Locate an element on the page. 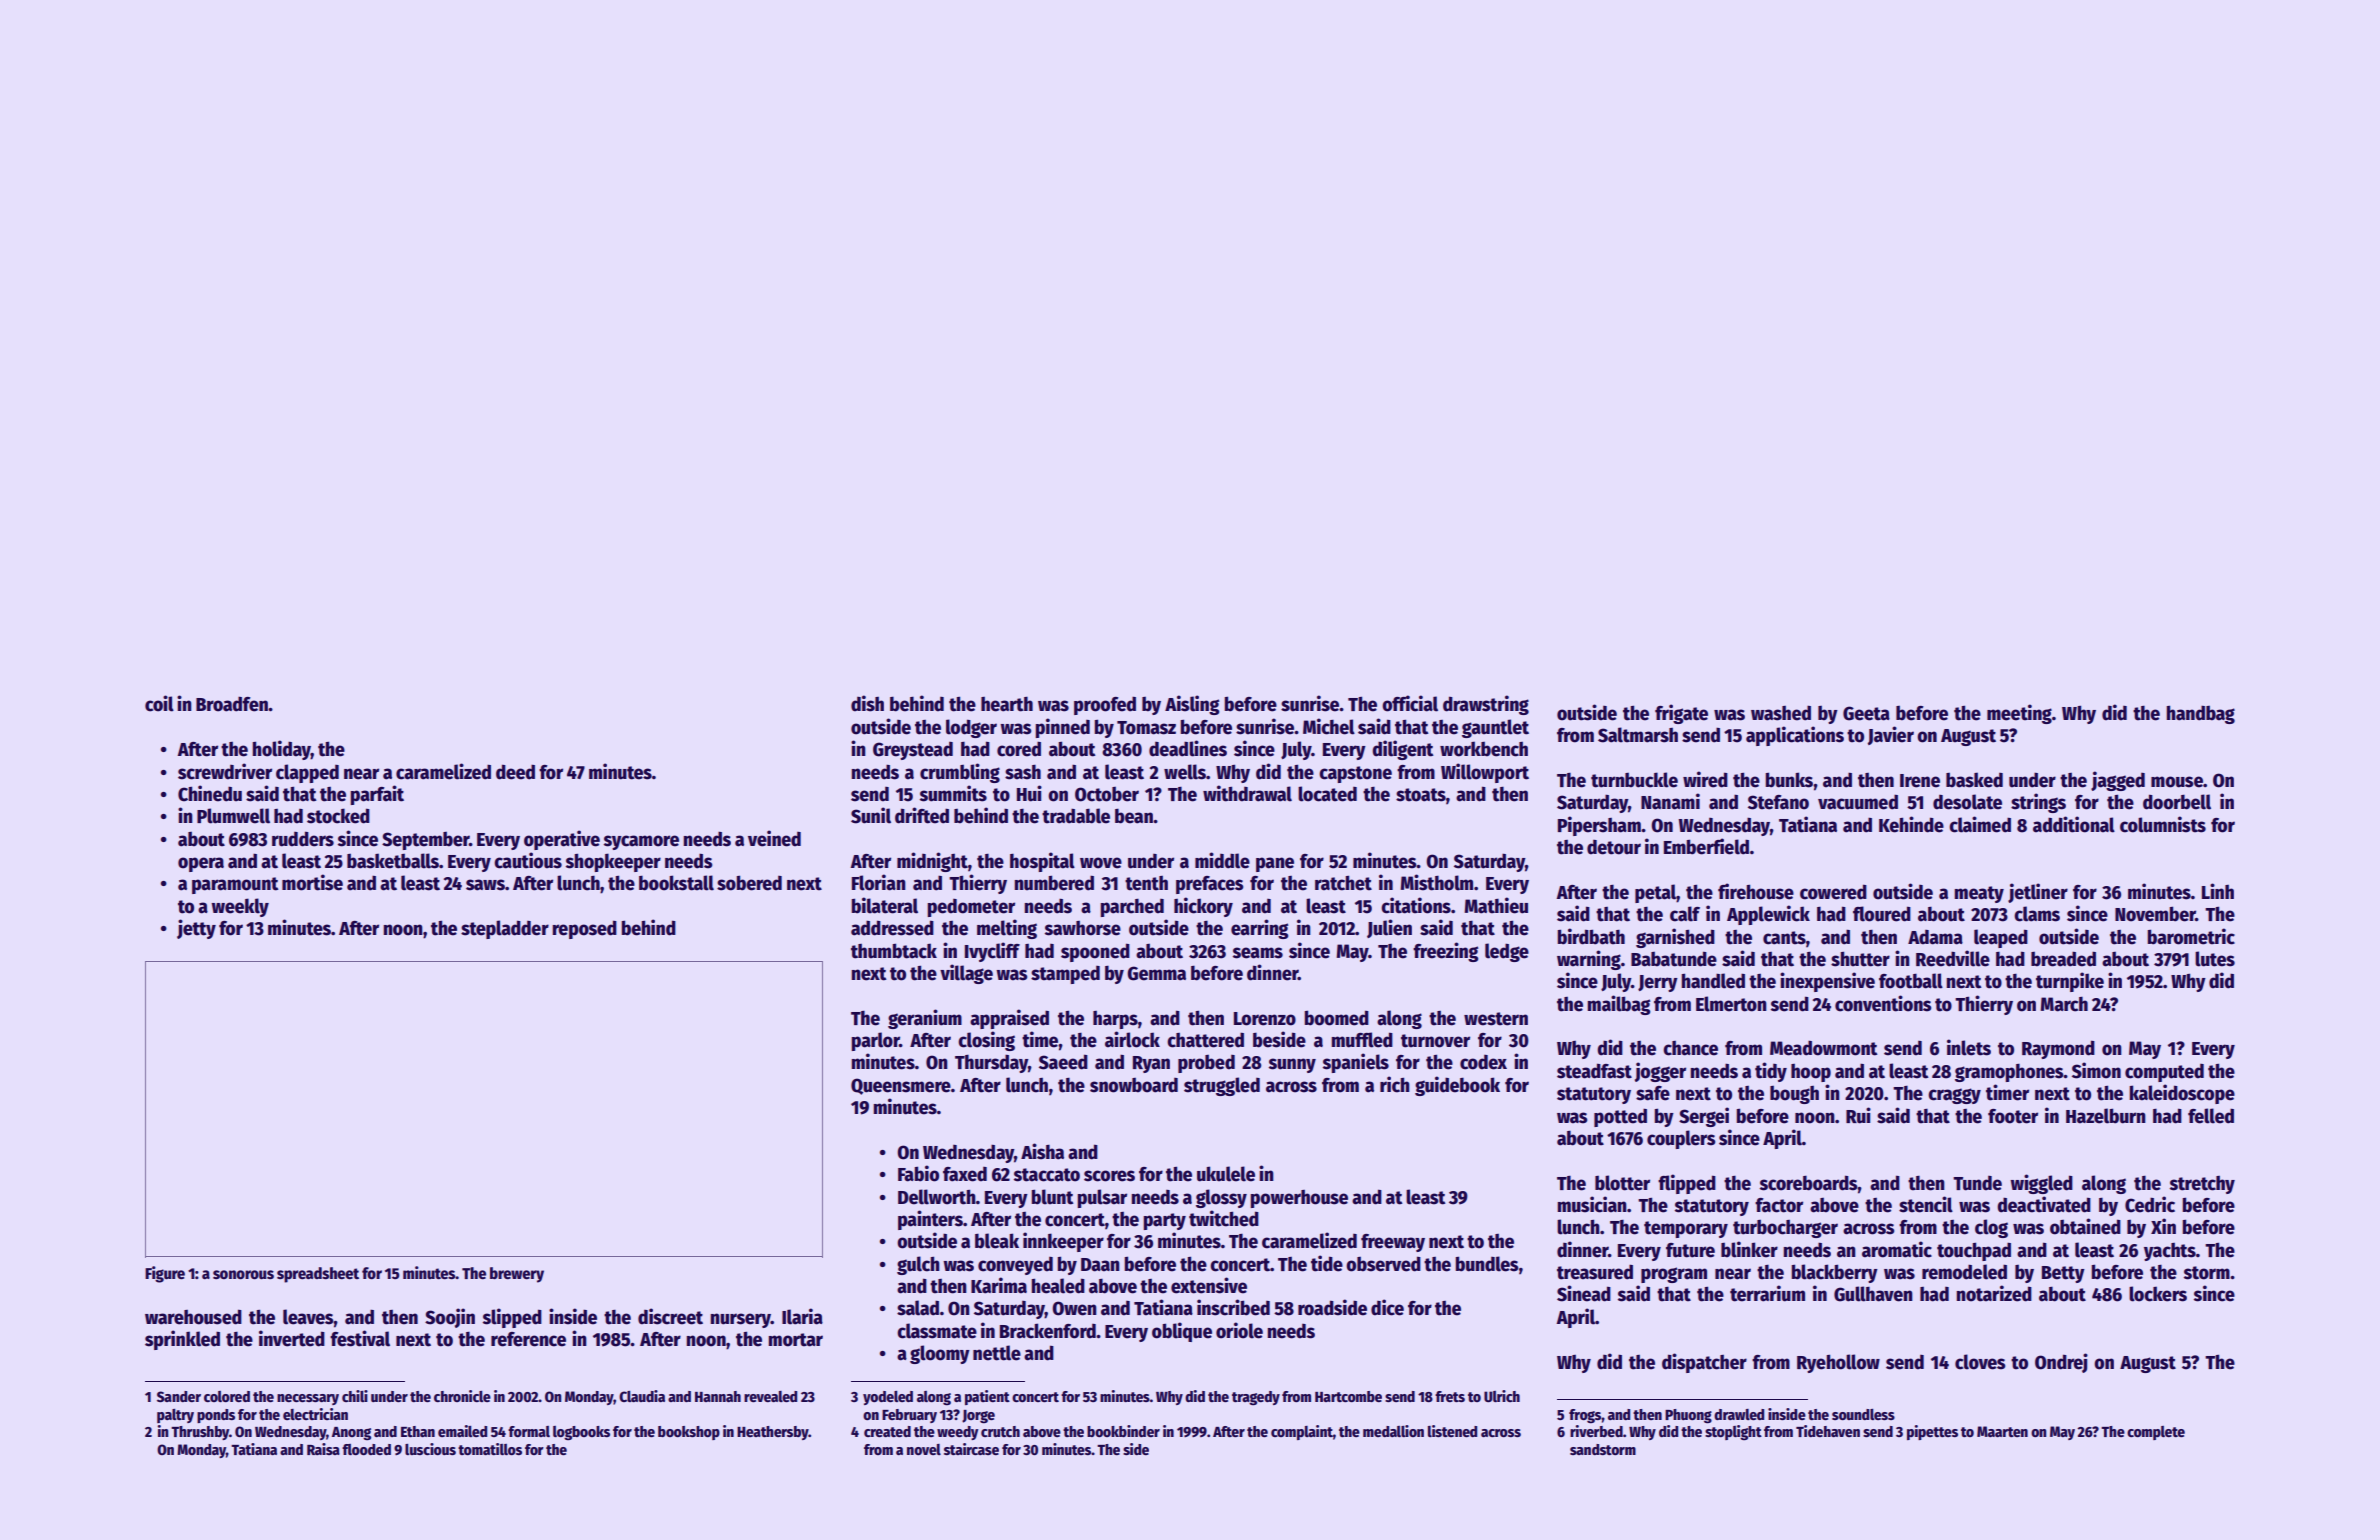 The image size is (2380, 1540). stoats is located at coordinates (1421, 795).
